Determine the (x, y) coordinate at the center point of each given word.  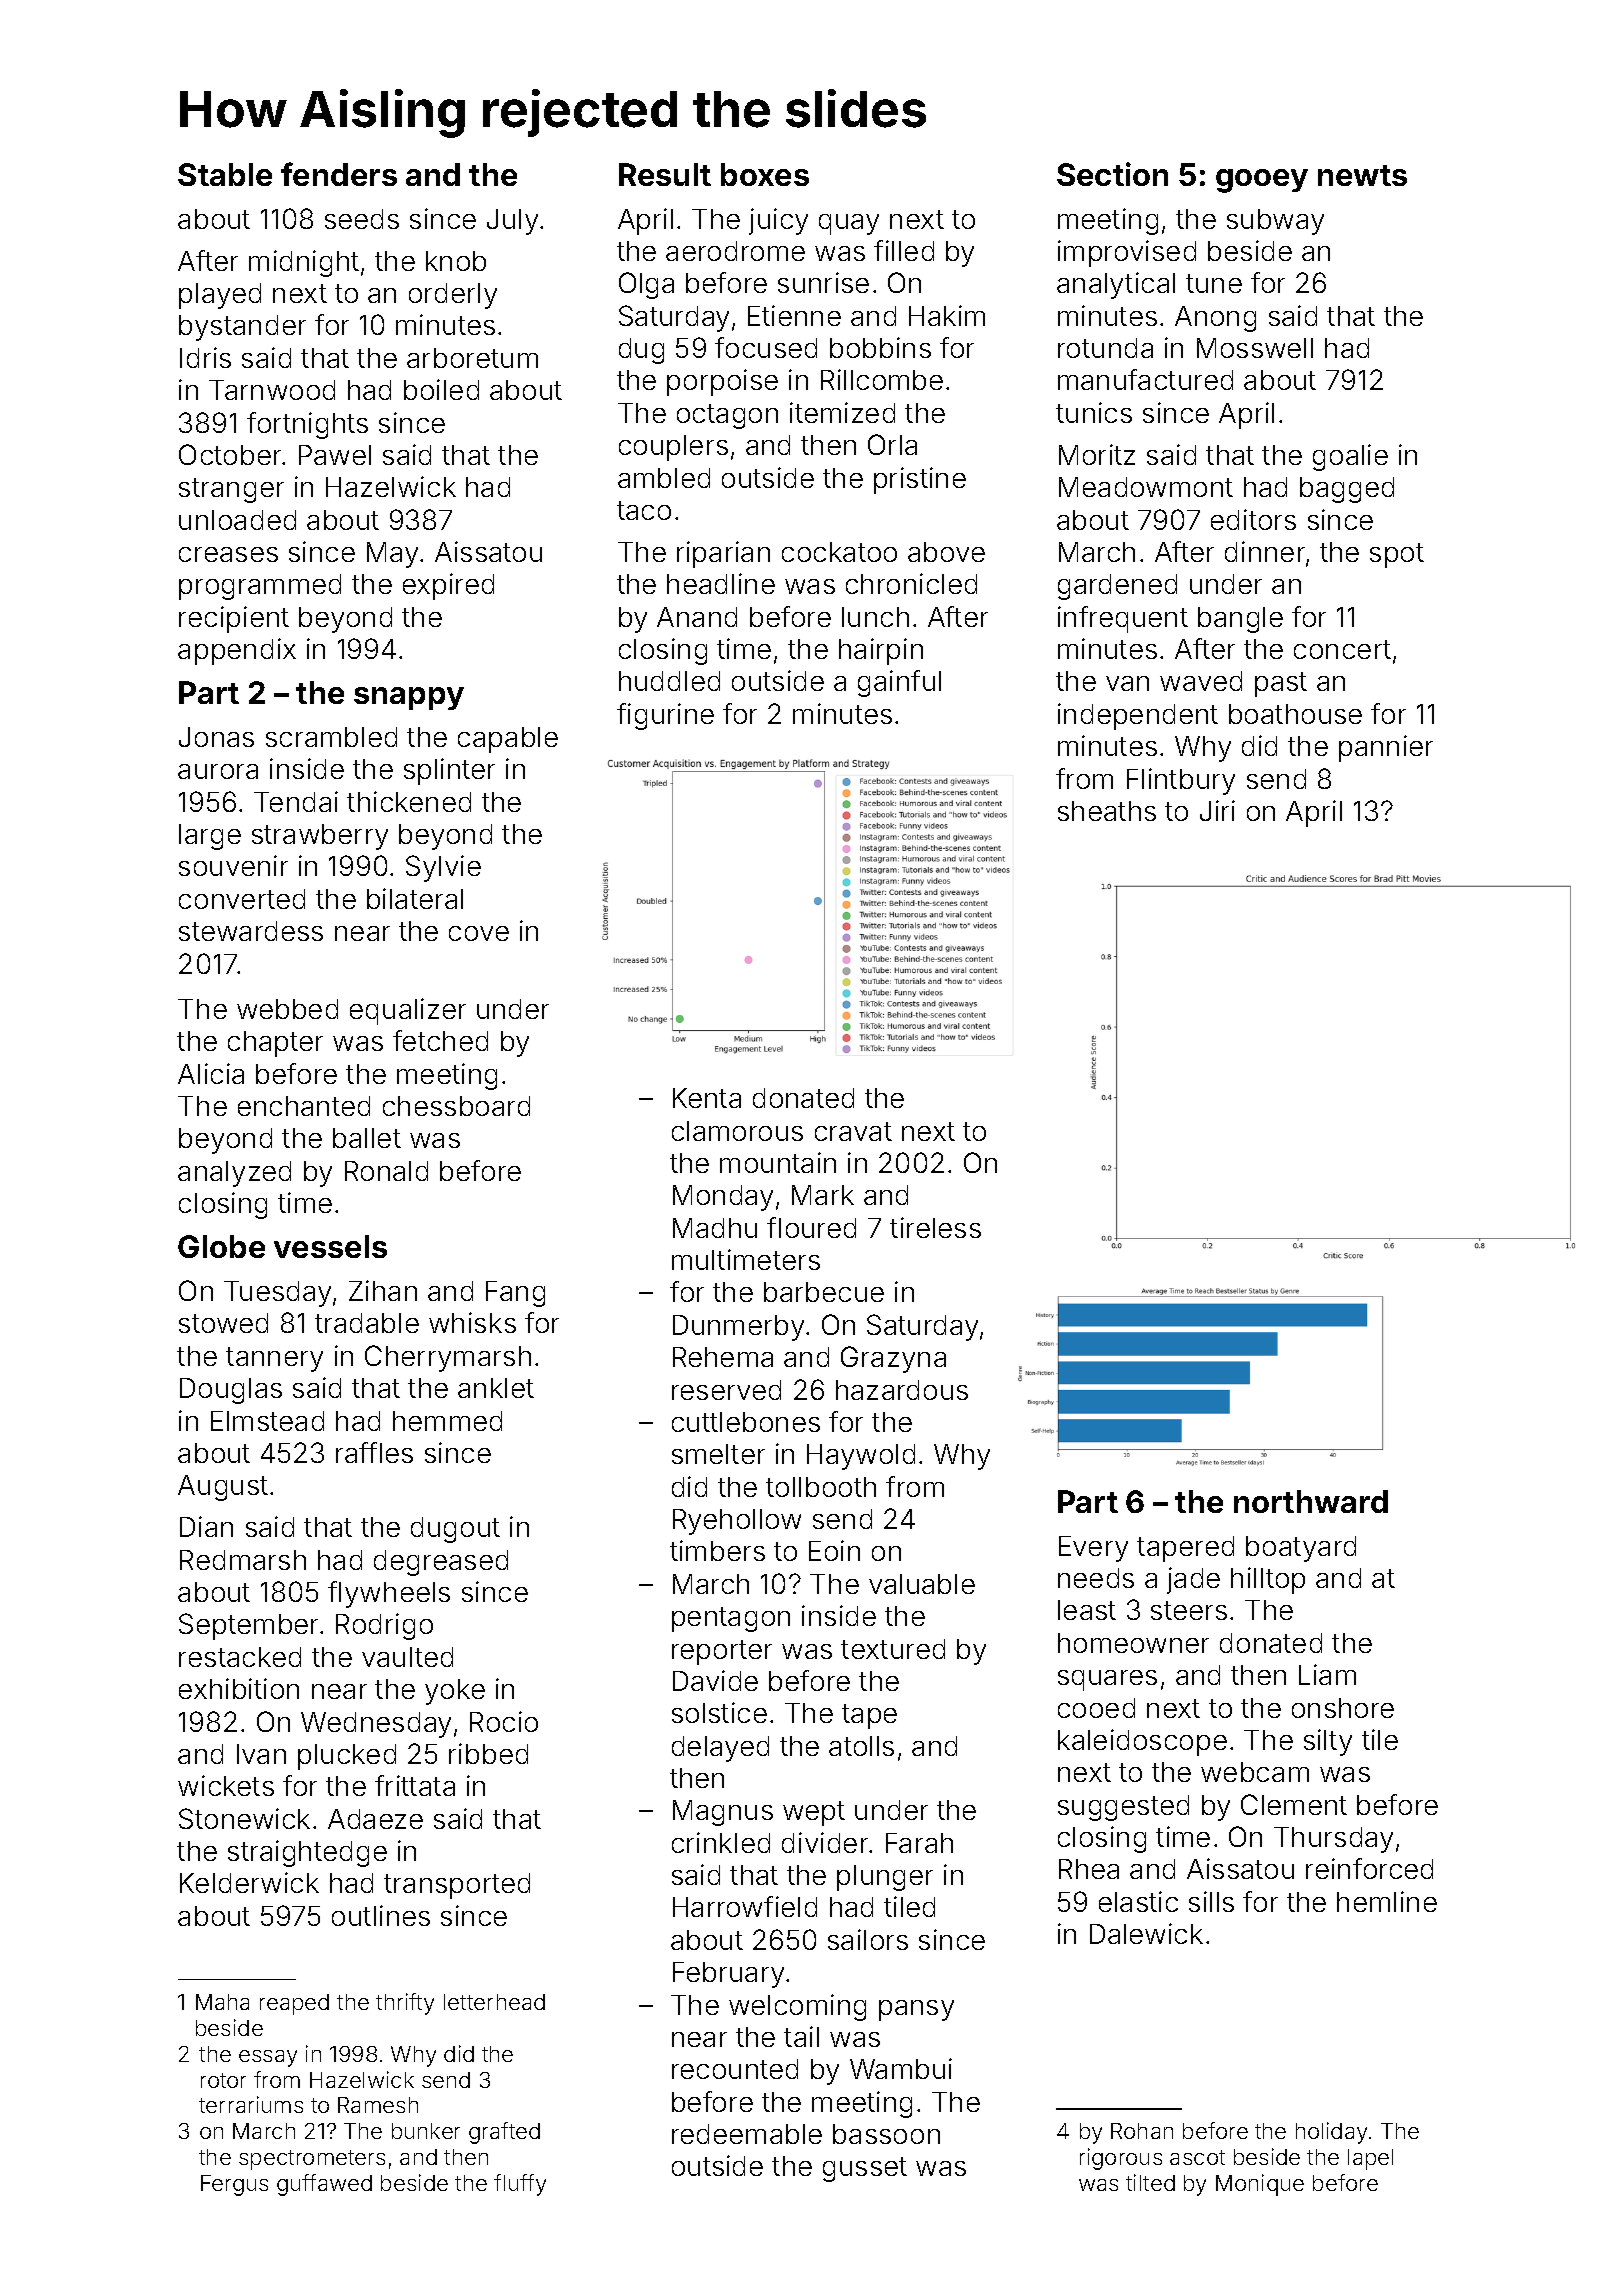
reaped (294, 2004)
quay (849, 224)
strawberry (320, 837)
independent (1138, 716)
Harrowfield (745, 1906)
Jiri (1217, 810)
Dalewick (1146, 1933)
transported (457, 1886)
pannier (1386, 748)
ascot (1197, 2157)
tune (1214, 283)
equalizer (408, 1011)
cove (479, 933)
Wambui (901, 2068)
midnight (304, 263)
